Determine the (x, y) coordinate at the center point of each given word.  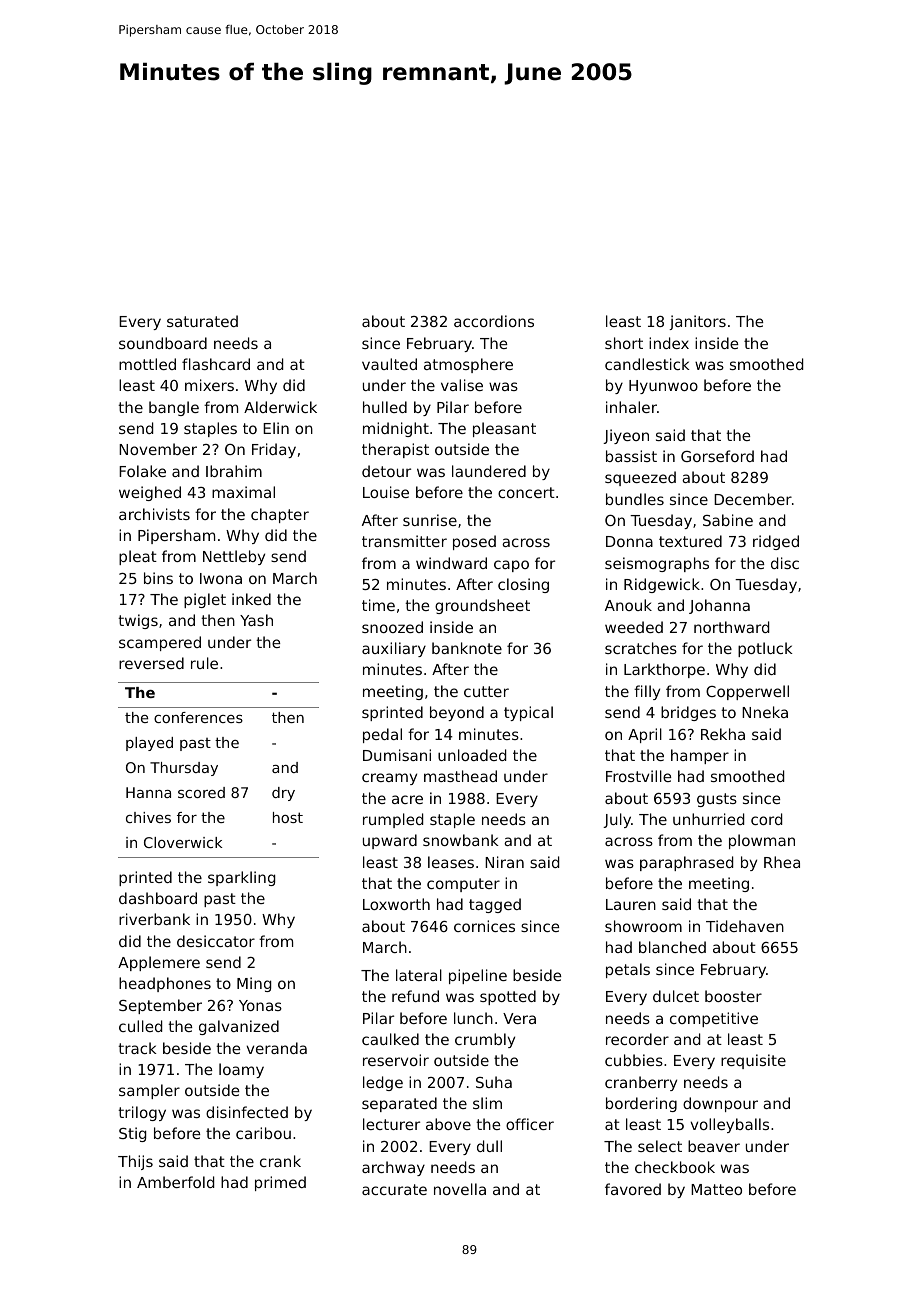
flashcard (216, 364)
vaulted (389, 364)
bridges (688, 713)
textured (690, 541)
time (378, 605)
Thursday (184, 769)
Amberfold (175, 1182)
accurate (394, 1189)
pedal (382, 735)
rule (204, 663)
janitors (697, 322)
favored (633, 1189)
